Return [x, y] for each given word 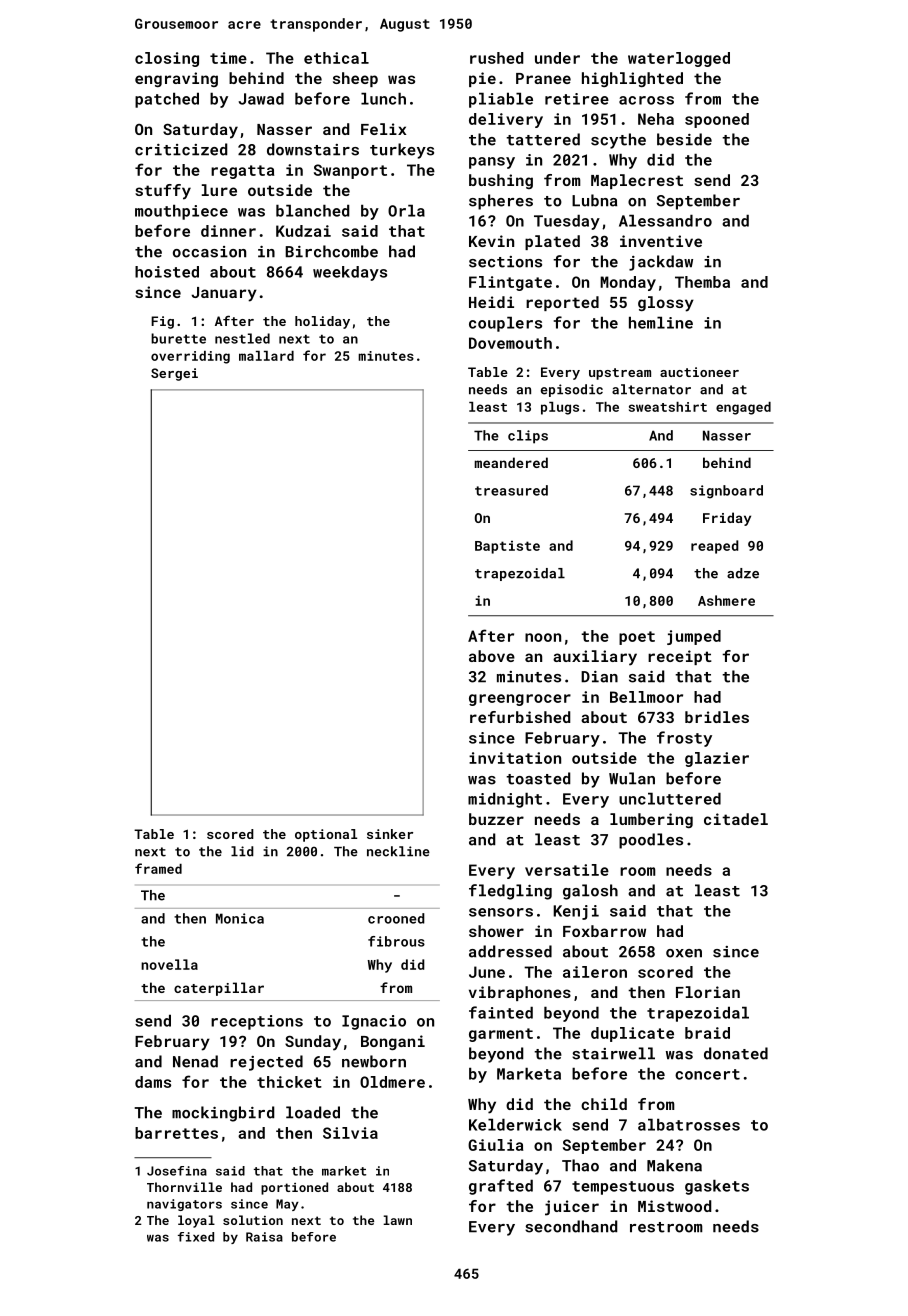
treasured [511, 490]
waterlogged [679, 59]
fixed [196, 1237]
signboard [726, 492]
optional [326, 835]
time [228, 58]
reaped [715, 547]
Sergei [174, 374]
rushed [496, 58]
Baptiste [507, 547]
